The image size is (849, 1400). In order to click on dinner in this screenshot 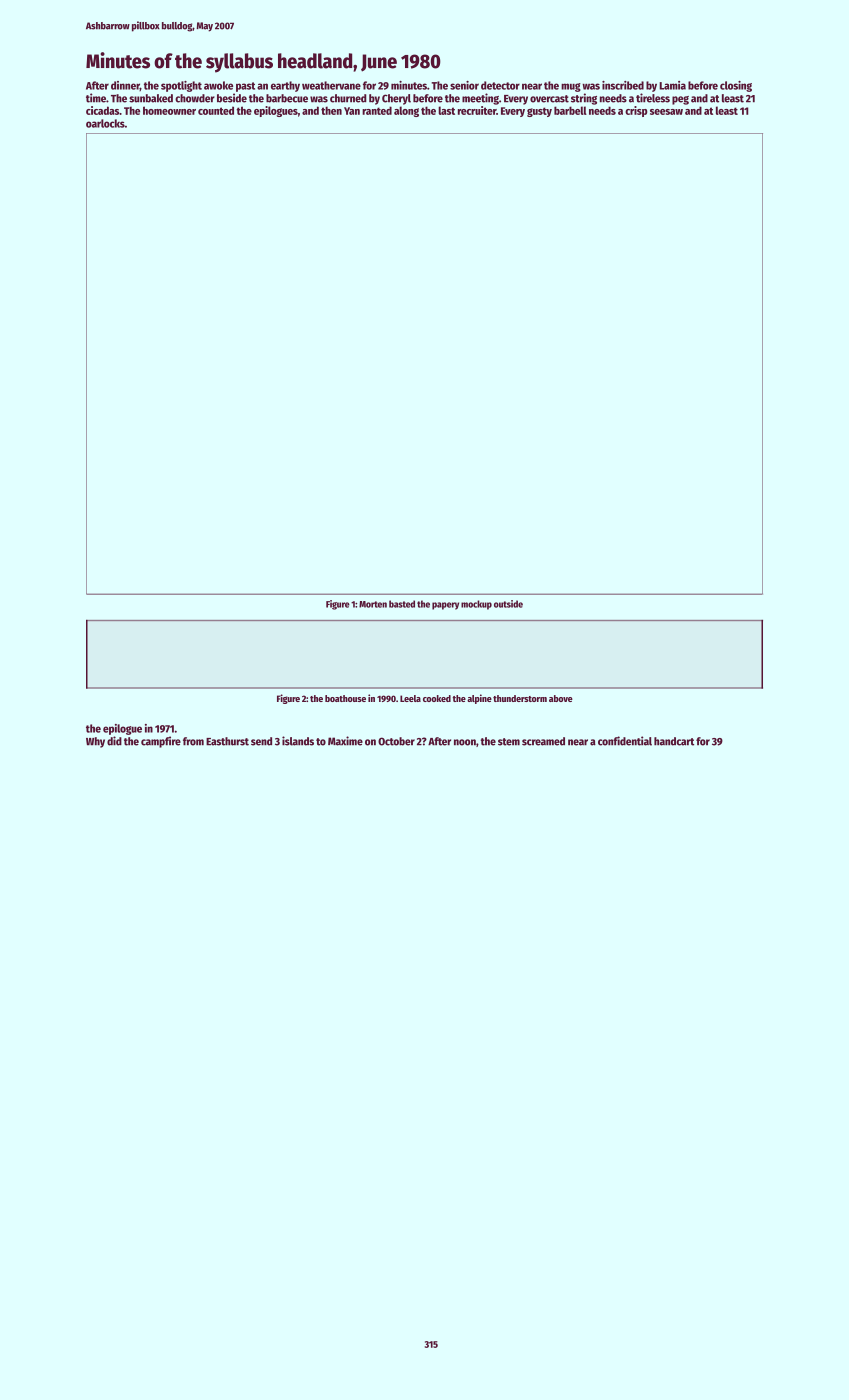, I will do `click(125, 86)`.
